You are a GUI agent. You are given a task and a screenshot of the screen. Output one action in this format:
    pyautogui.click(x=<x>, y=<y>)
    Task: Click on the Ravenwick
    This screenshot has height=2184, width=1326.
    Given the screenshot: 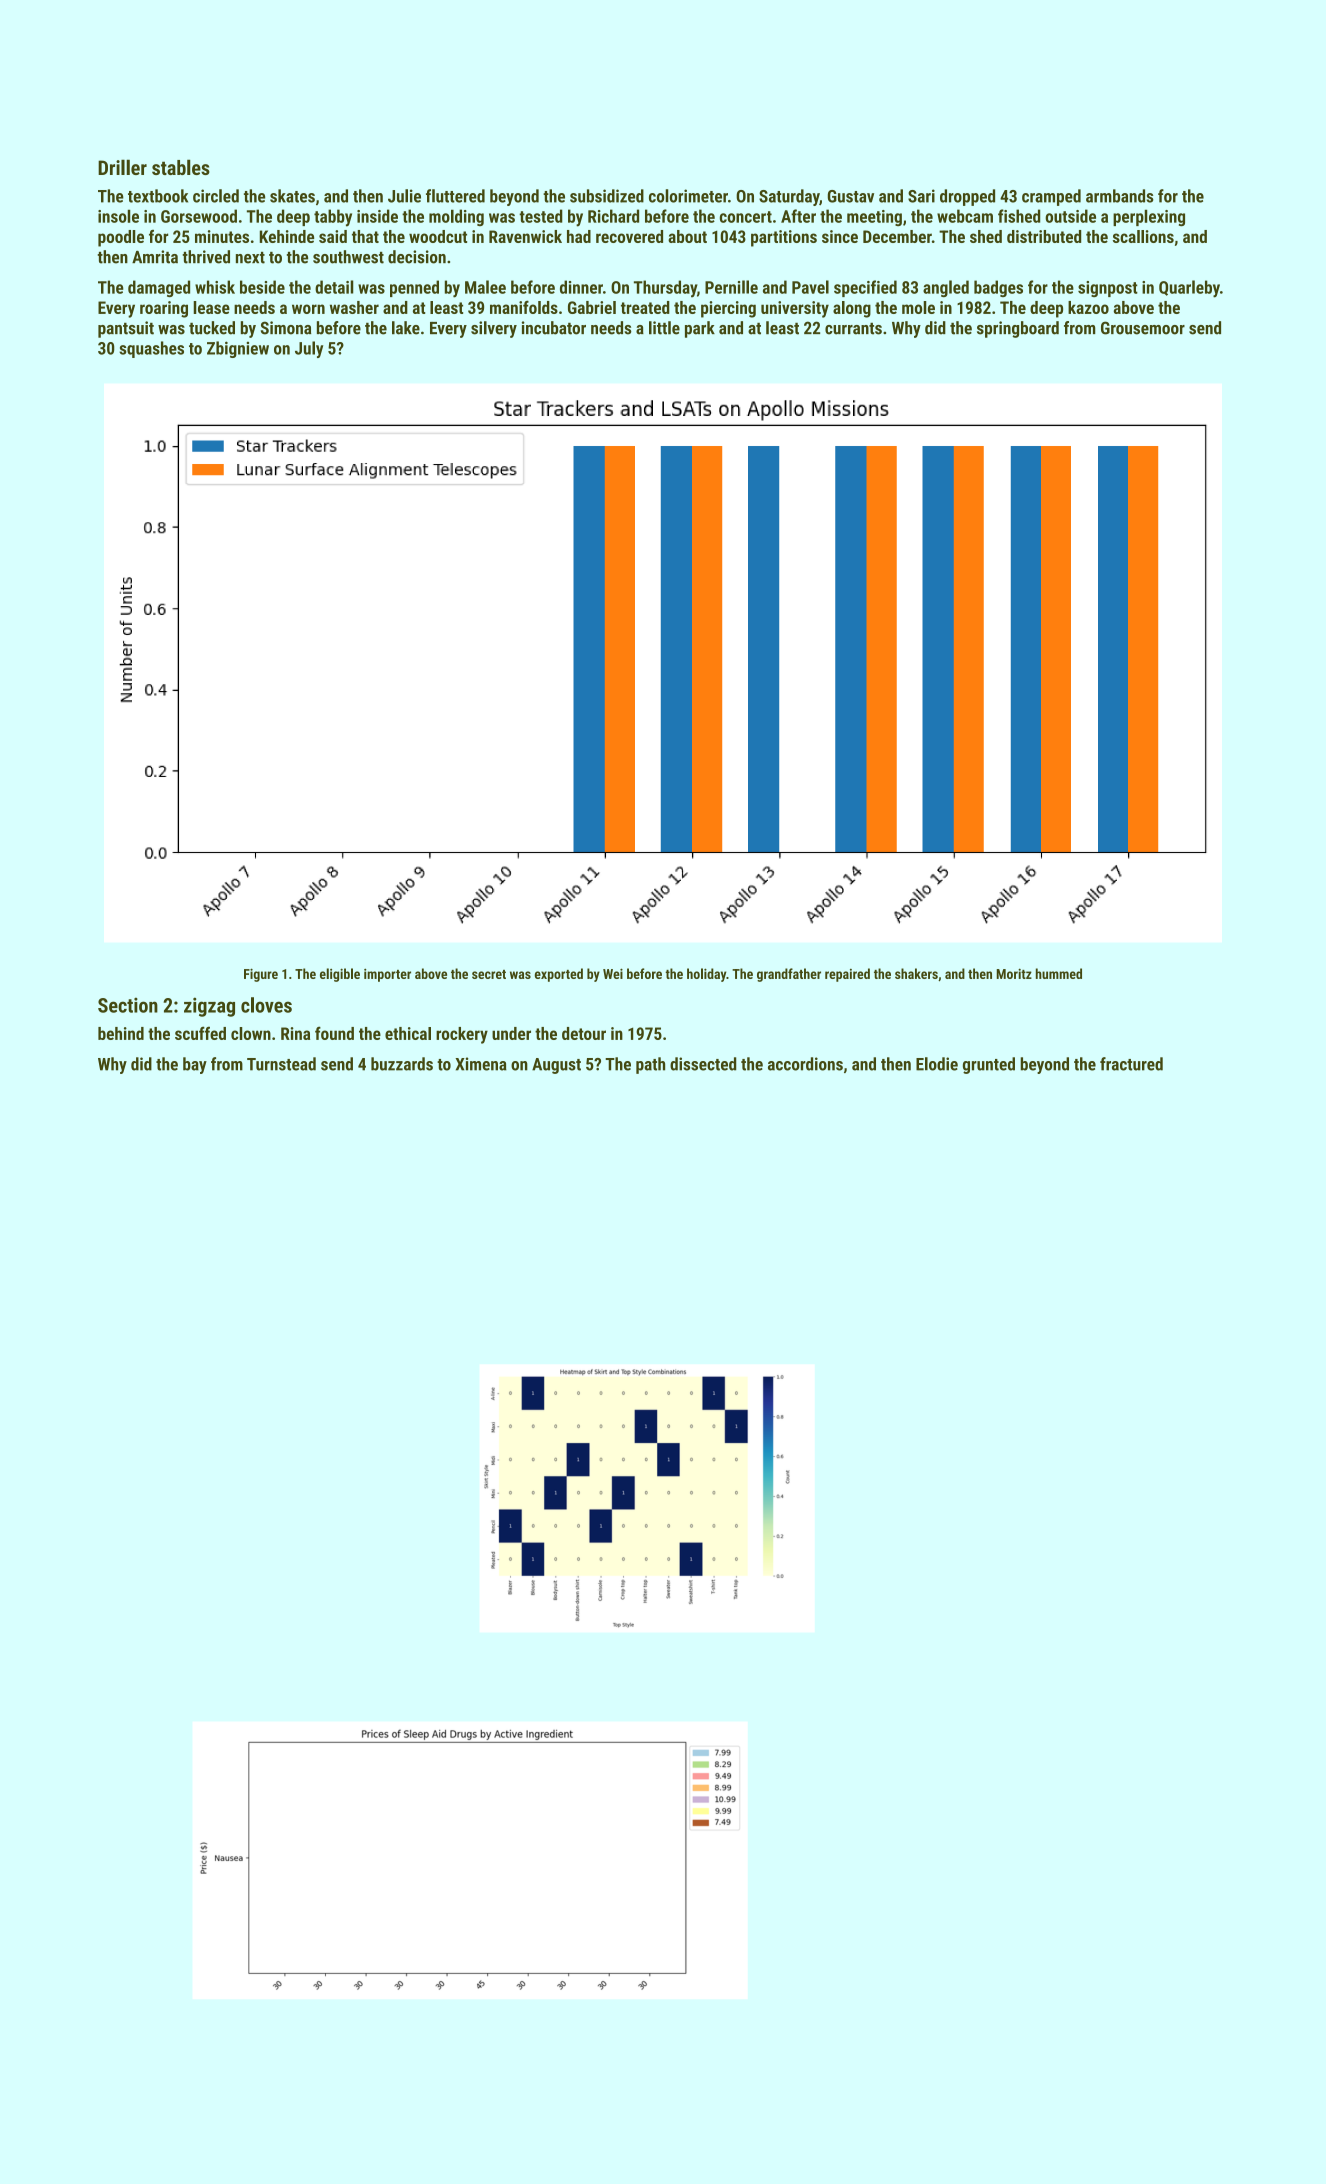 What is the action you would take?
    pyautogui.click(x=525, y=236)
